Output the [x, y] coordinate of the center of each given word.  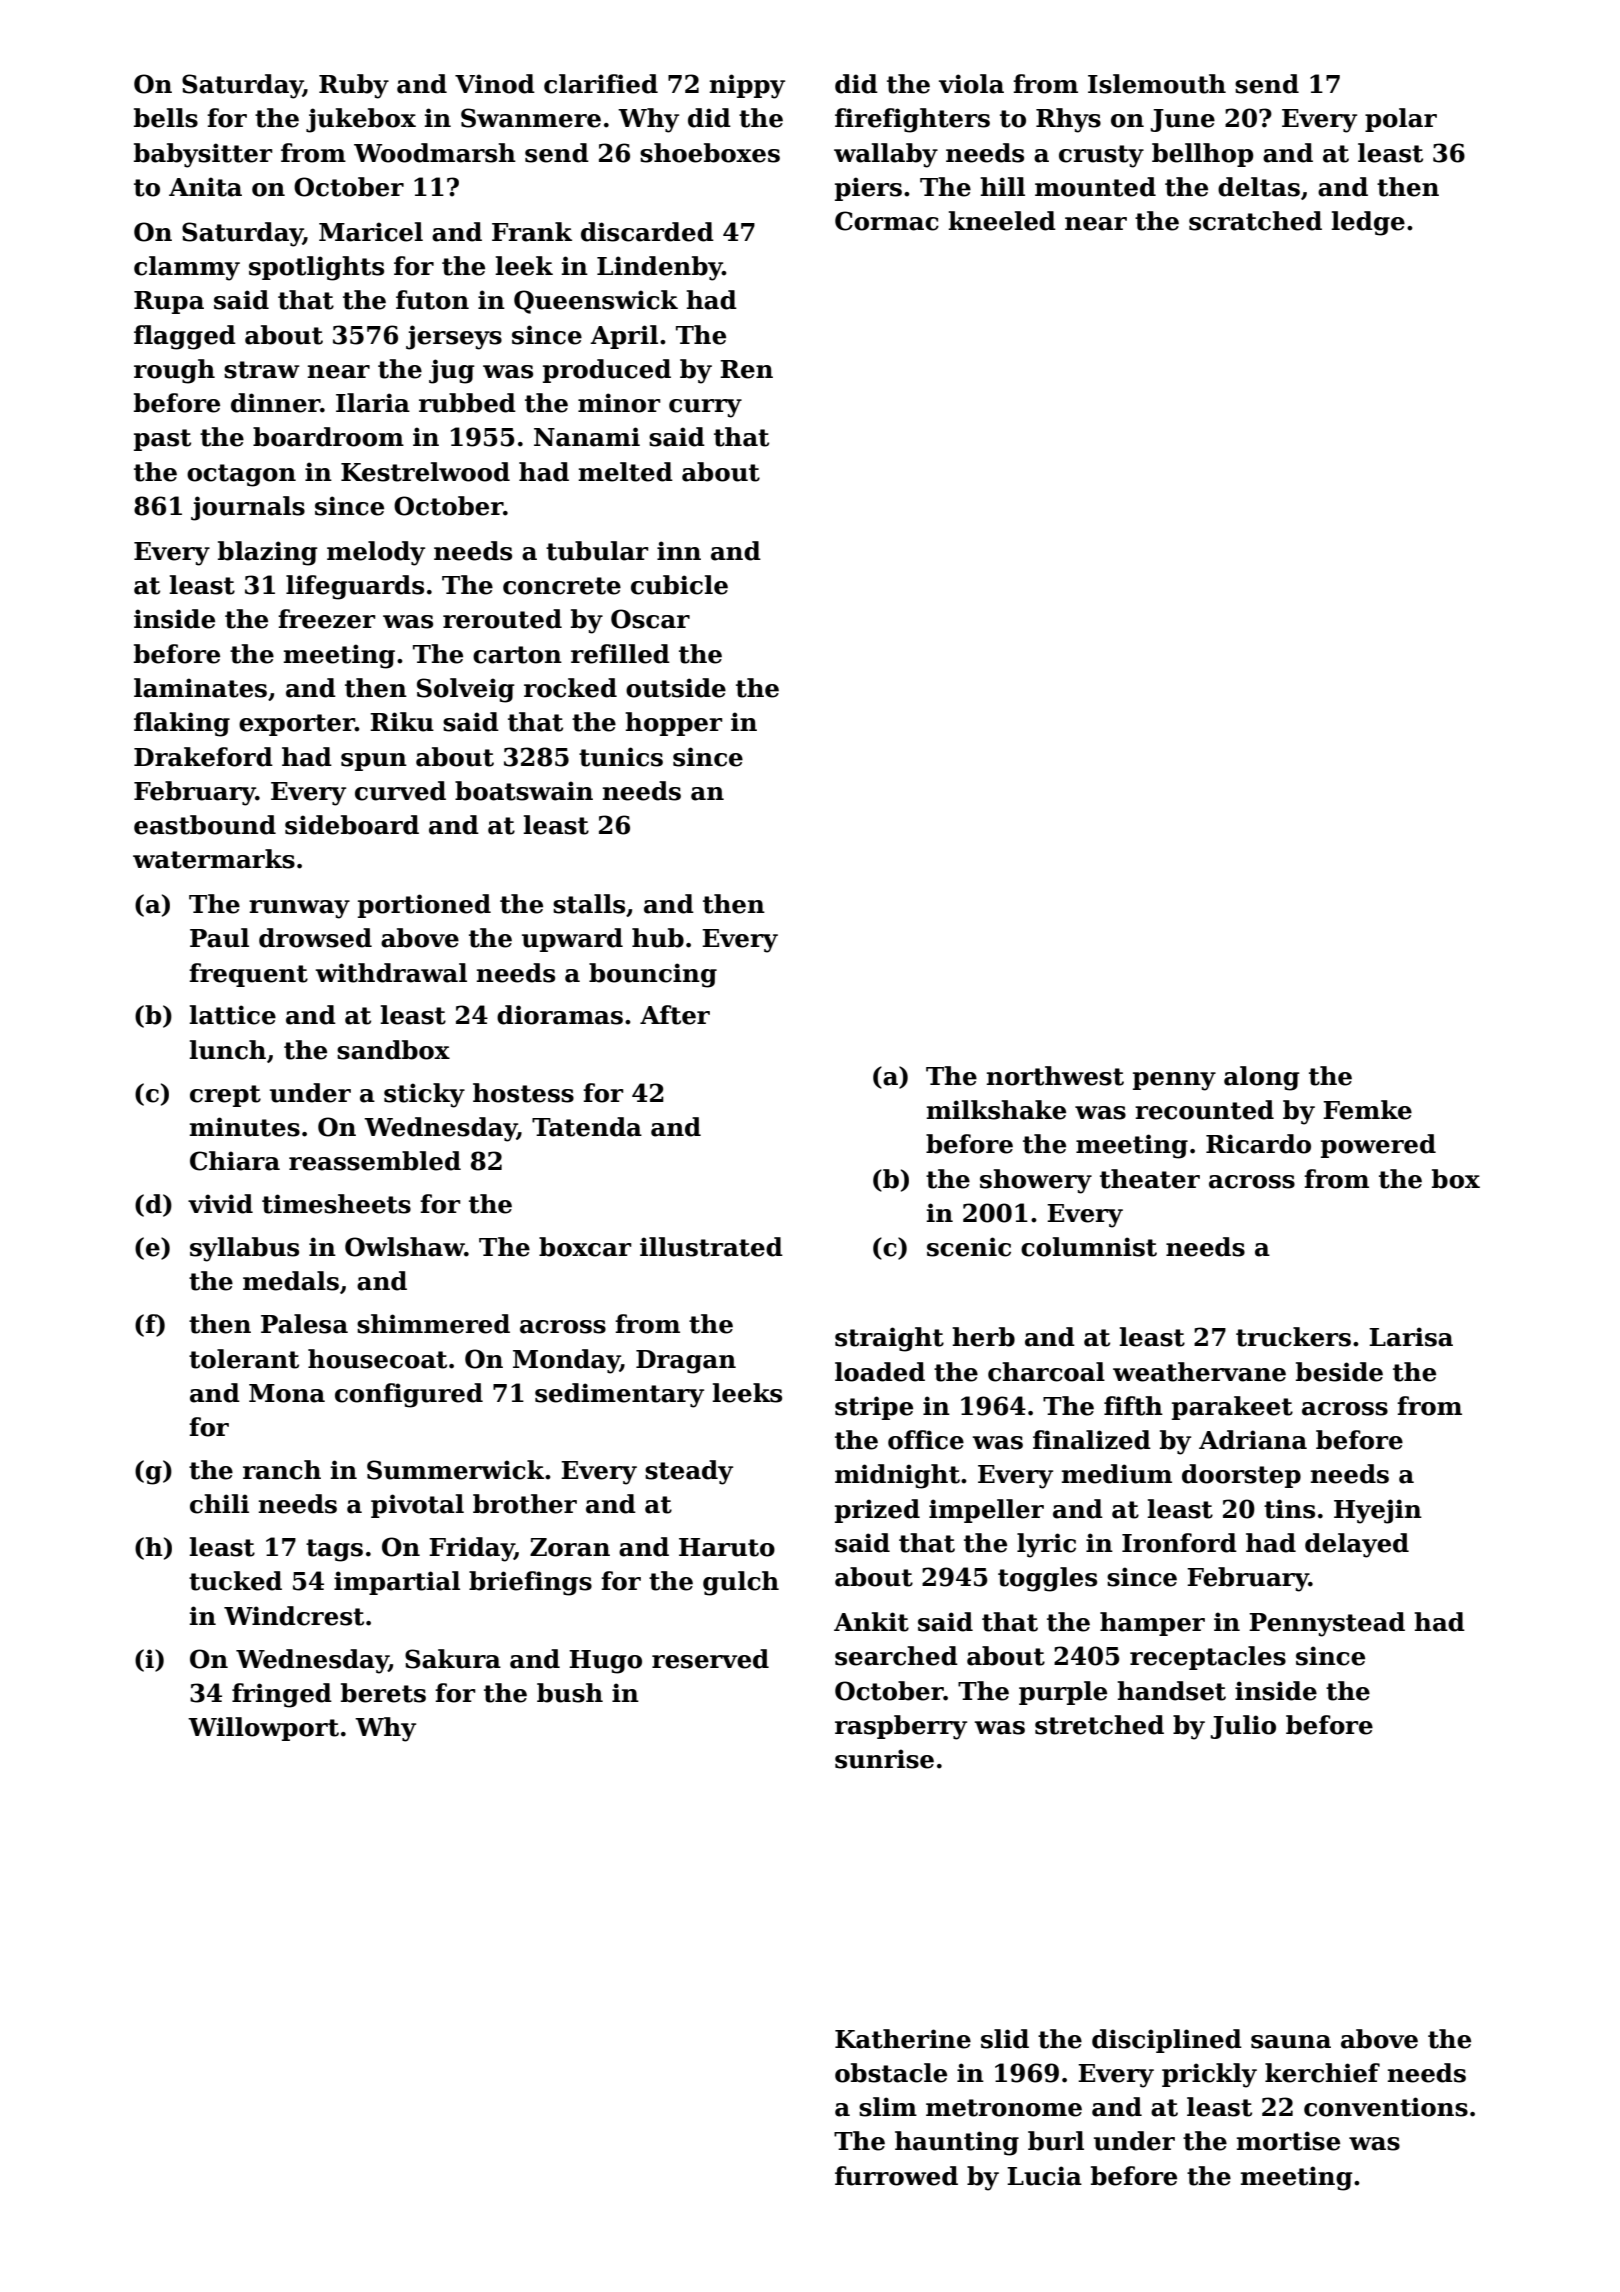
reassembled [375, 1161]
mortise [1288, 2141]
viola [971, 84]
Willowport [263, 1729]
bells [166, 118]
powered [1378, 1146]
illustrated [711, 1247]
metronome [1004, 2108]
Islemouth [1157, 84]
